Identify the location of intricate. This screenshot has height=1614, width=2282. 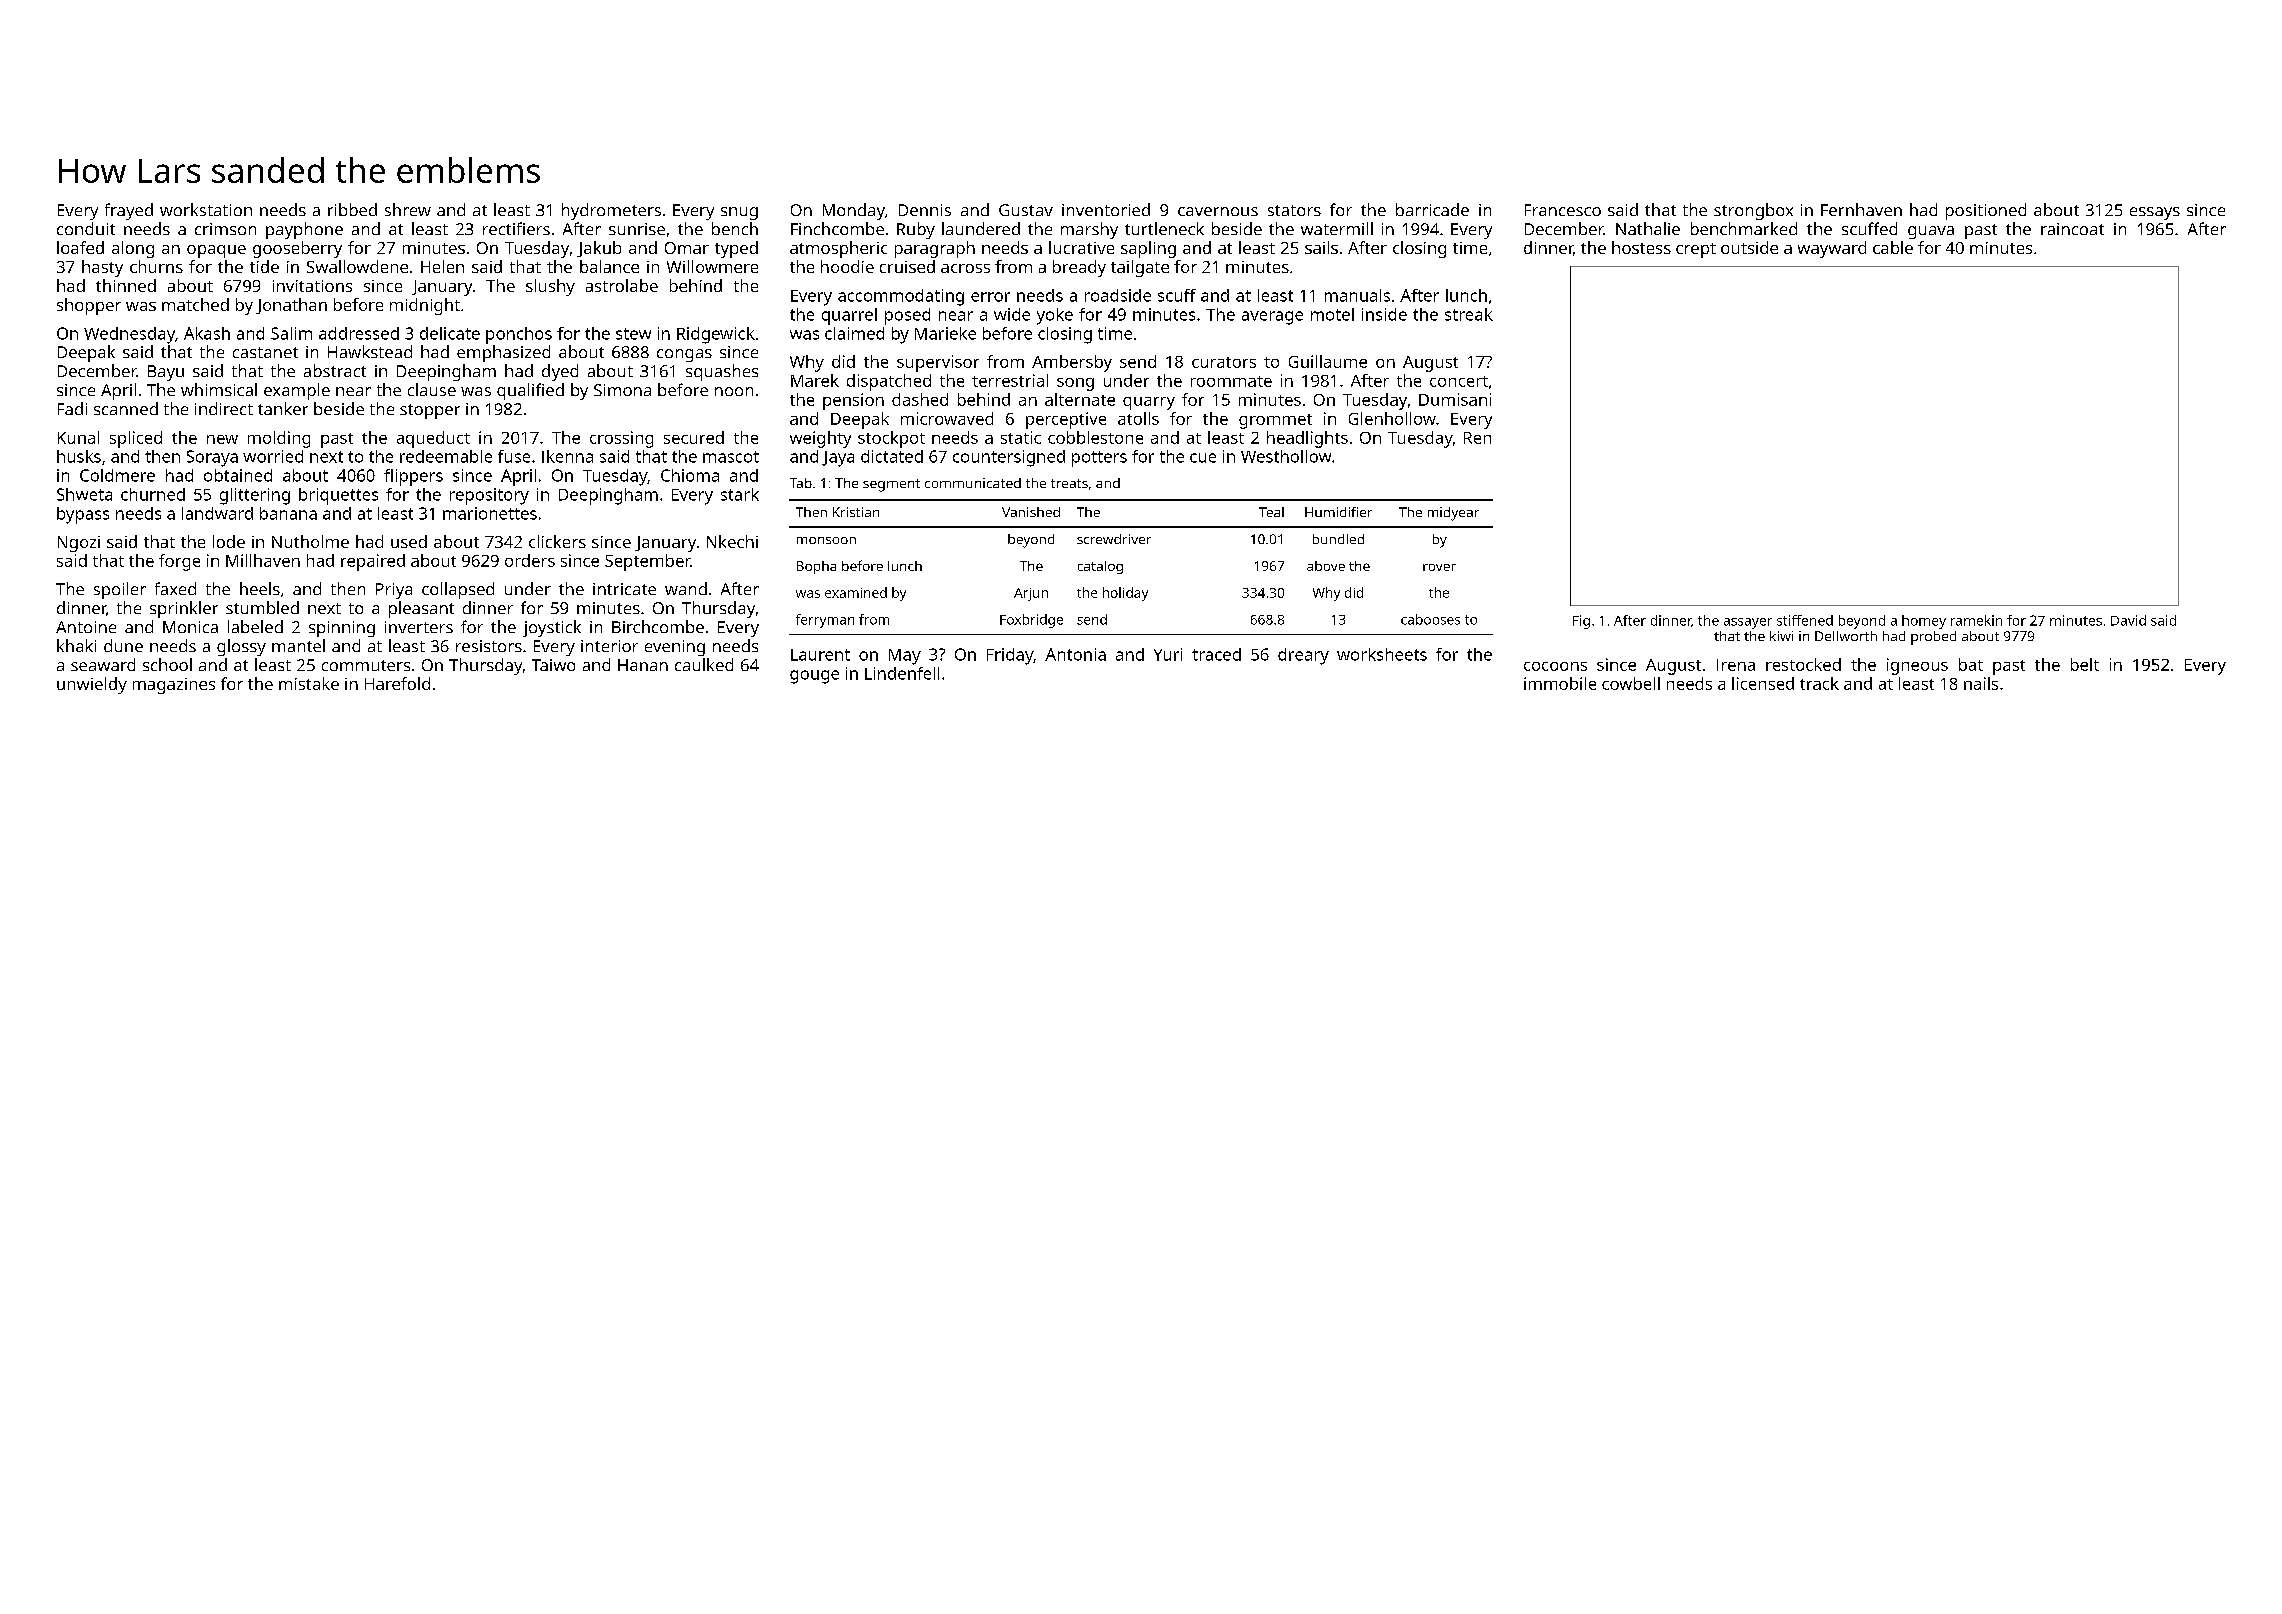
(624, 589).
